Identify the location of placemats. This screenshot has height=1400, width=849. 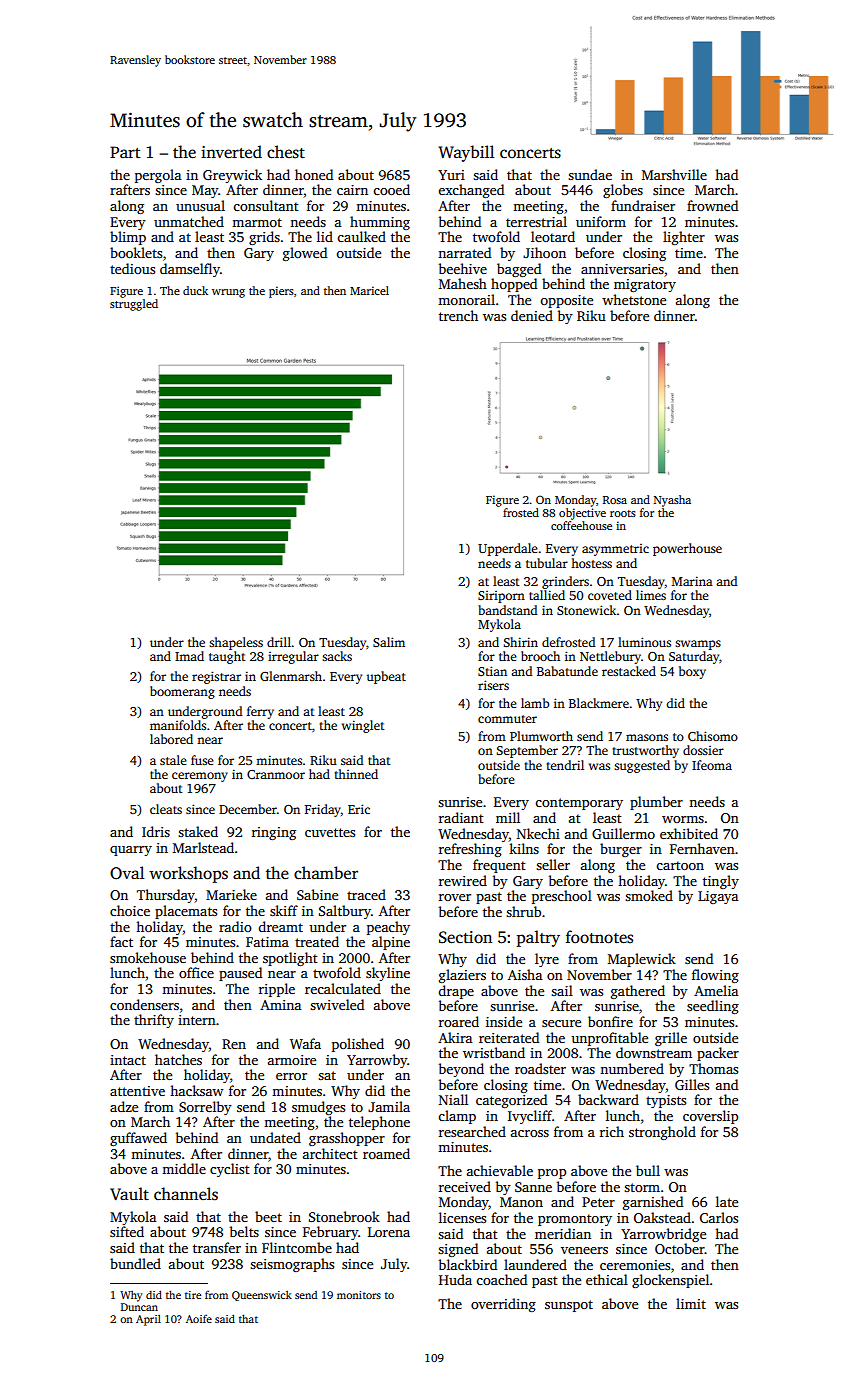
(186, 912).
